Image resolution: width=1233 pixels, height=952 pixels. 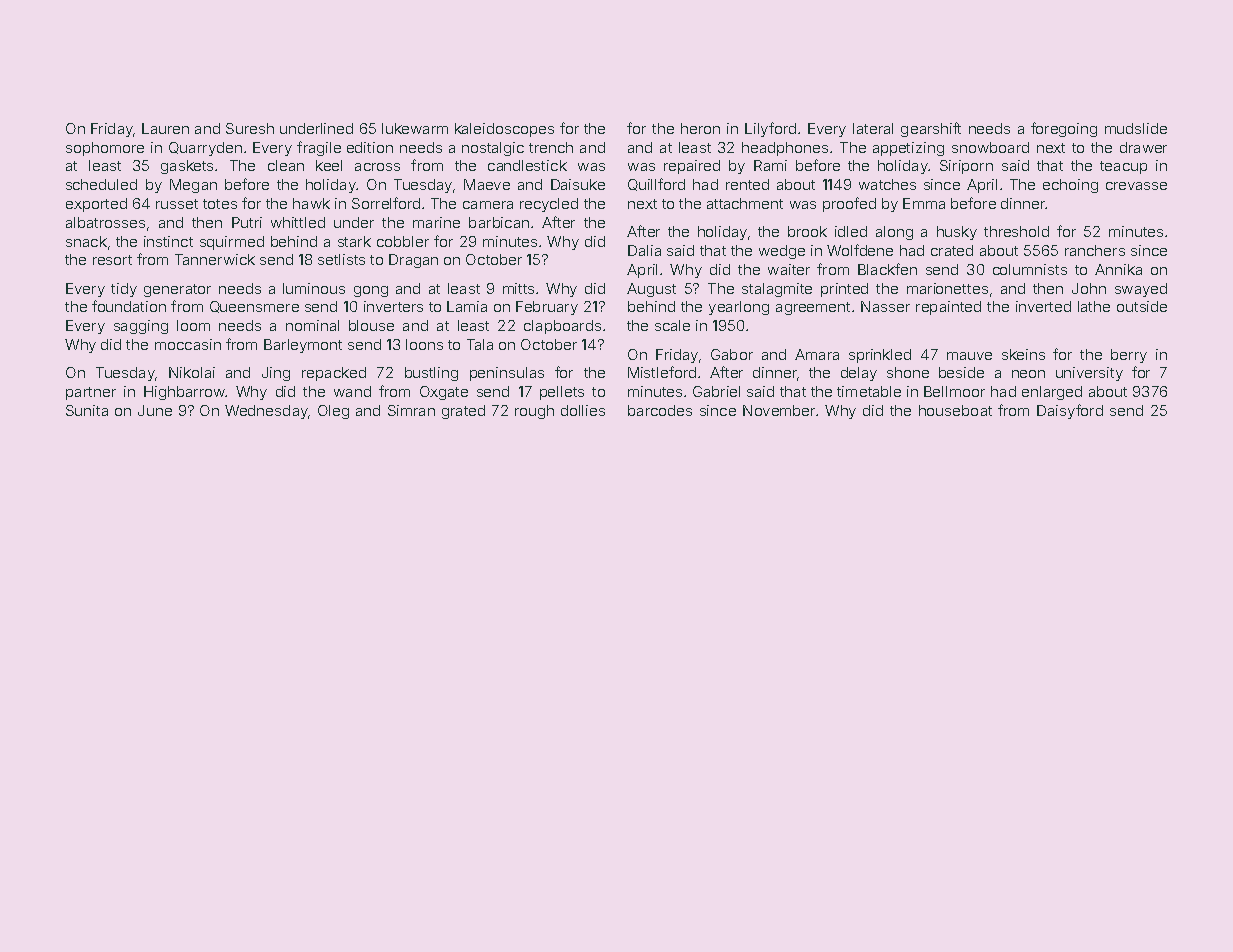 I want to click on whittled, so click(x=298, y=222).
